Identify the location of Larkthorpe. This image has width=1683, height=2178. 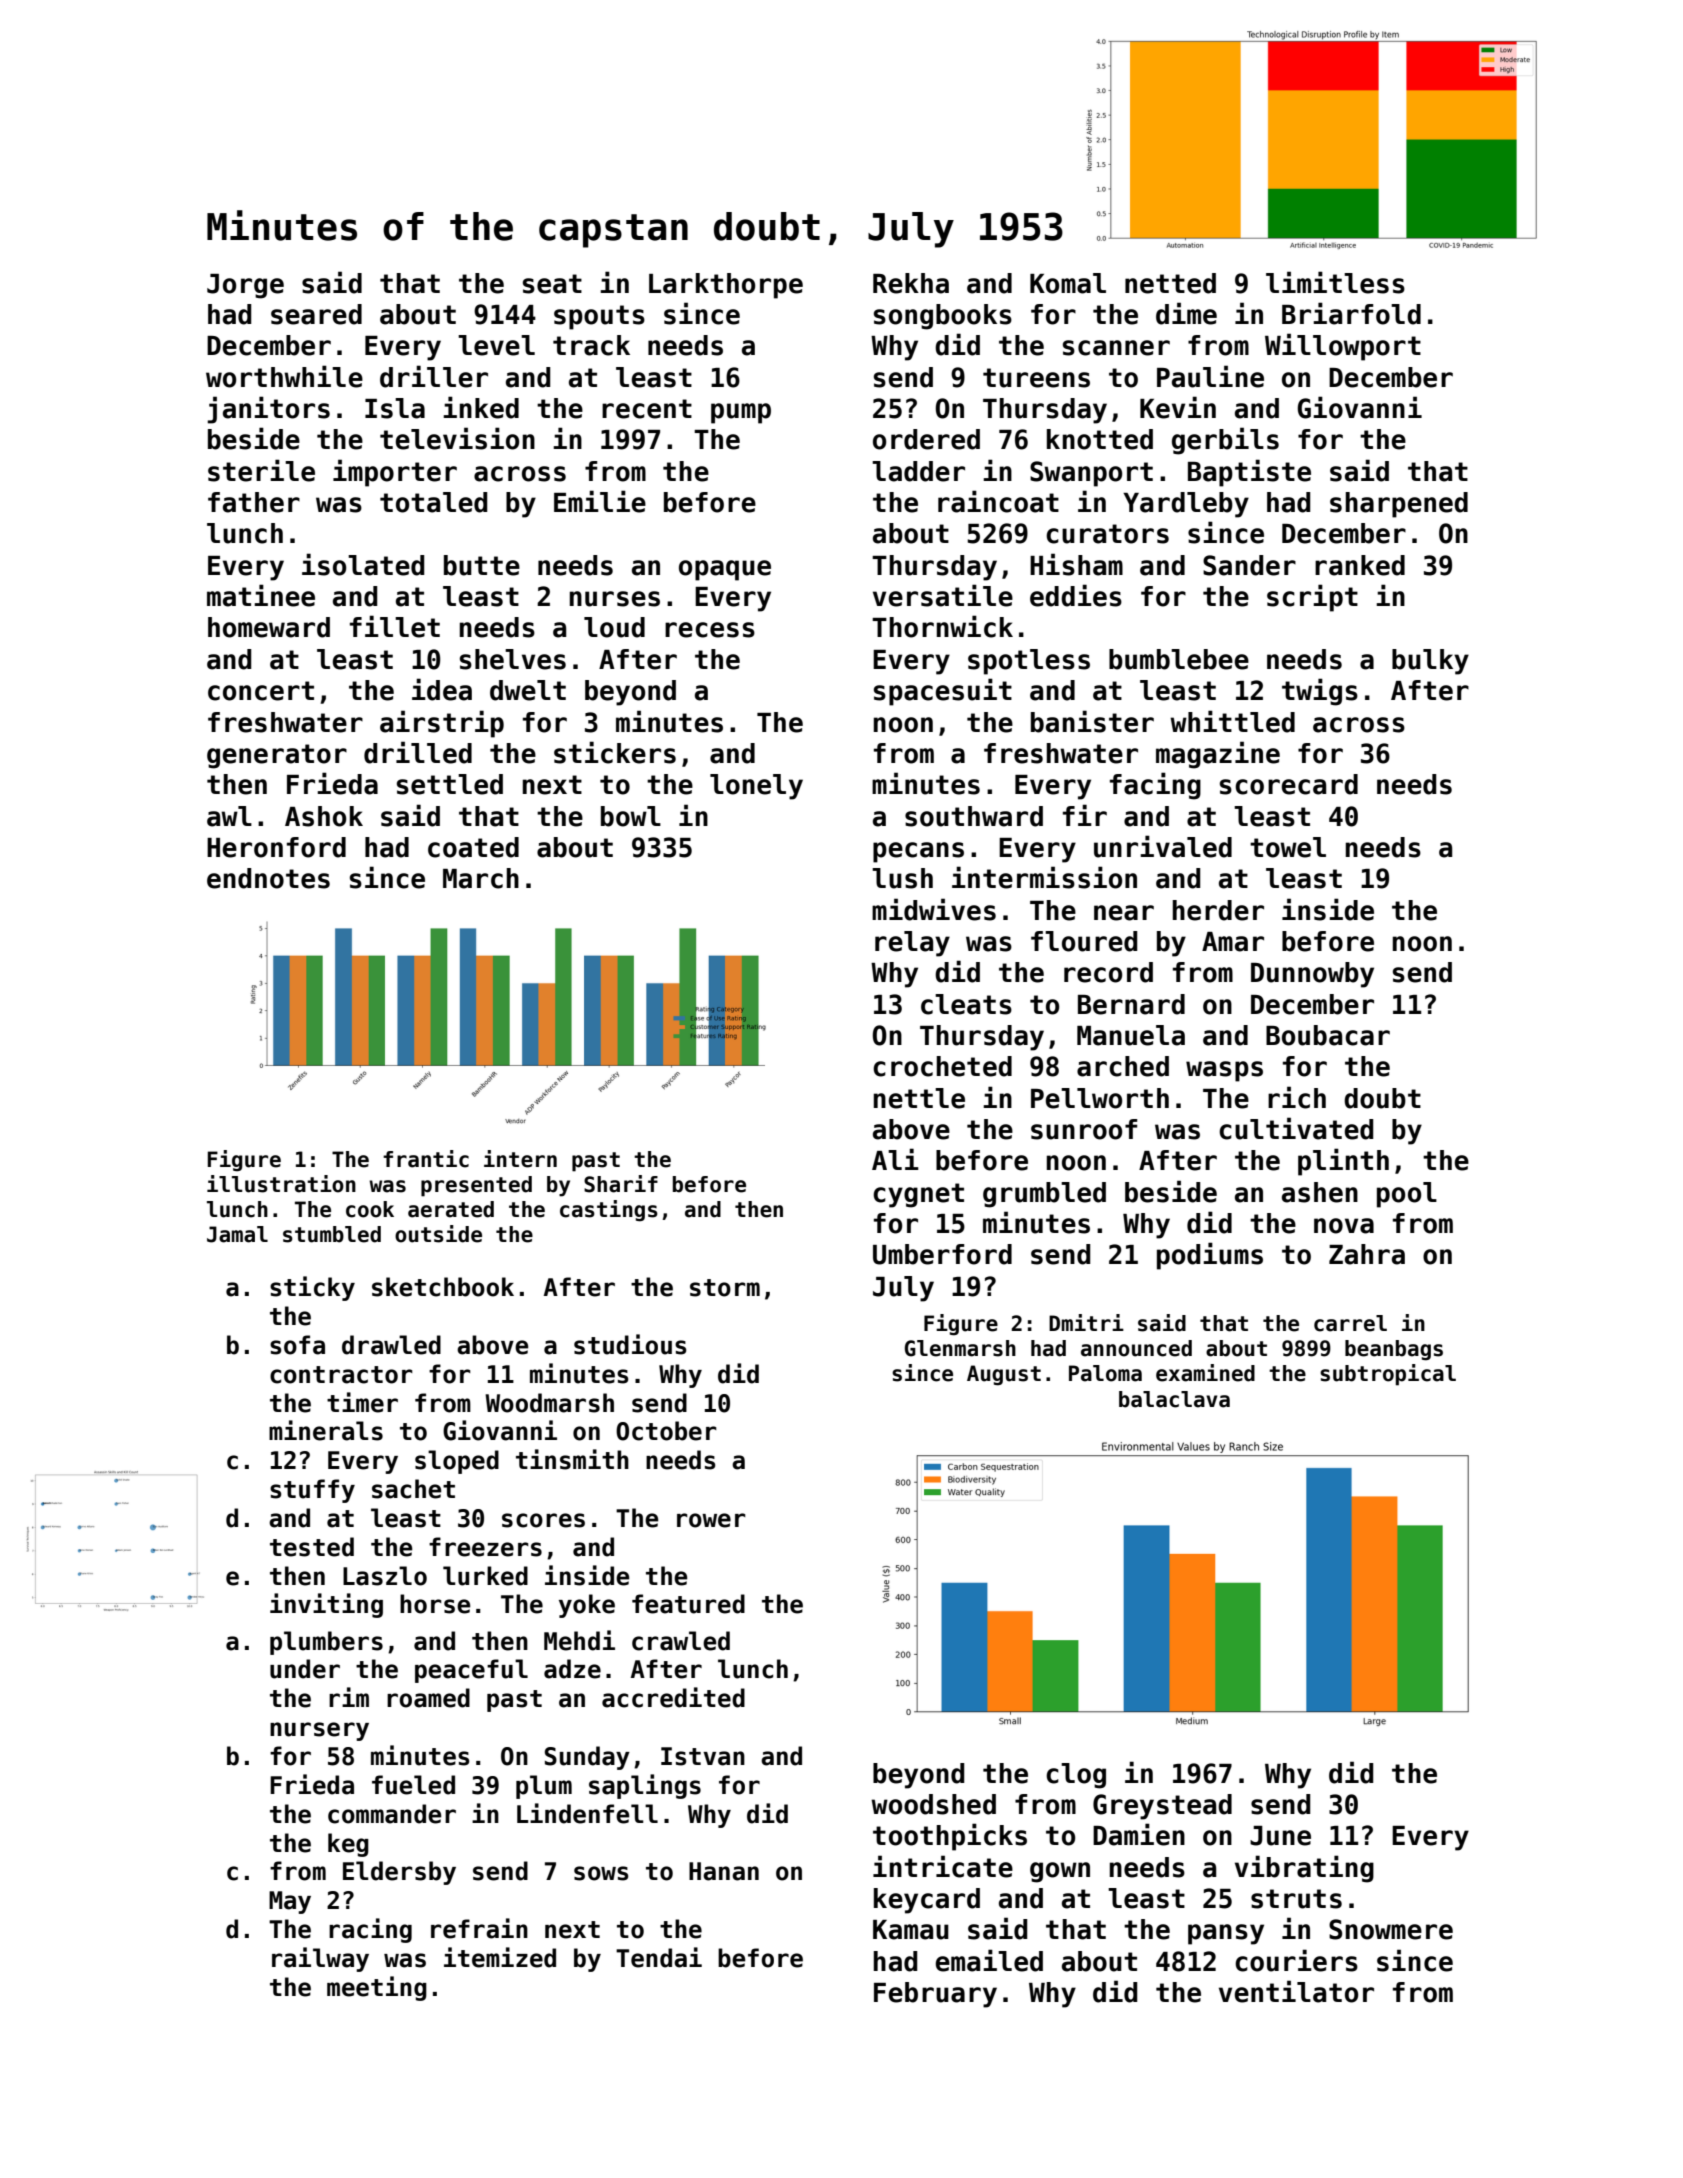
(726, 286).
